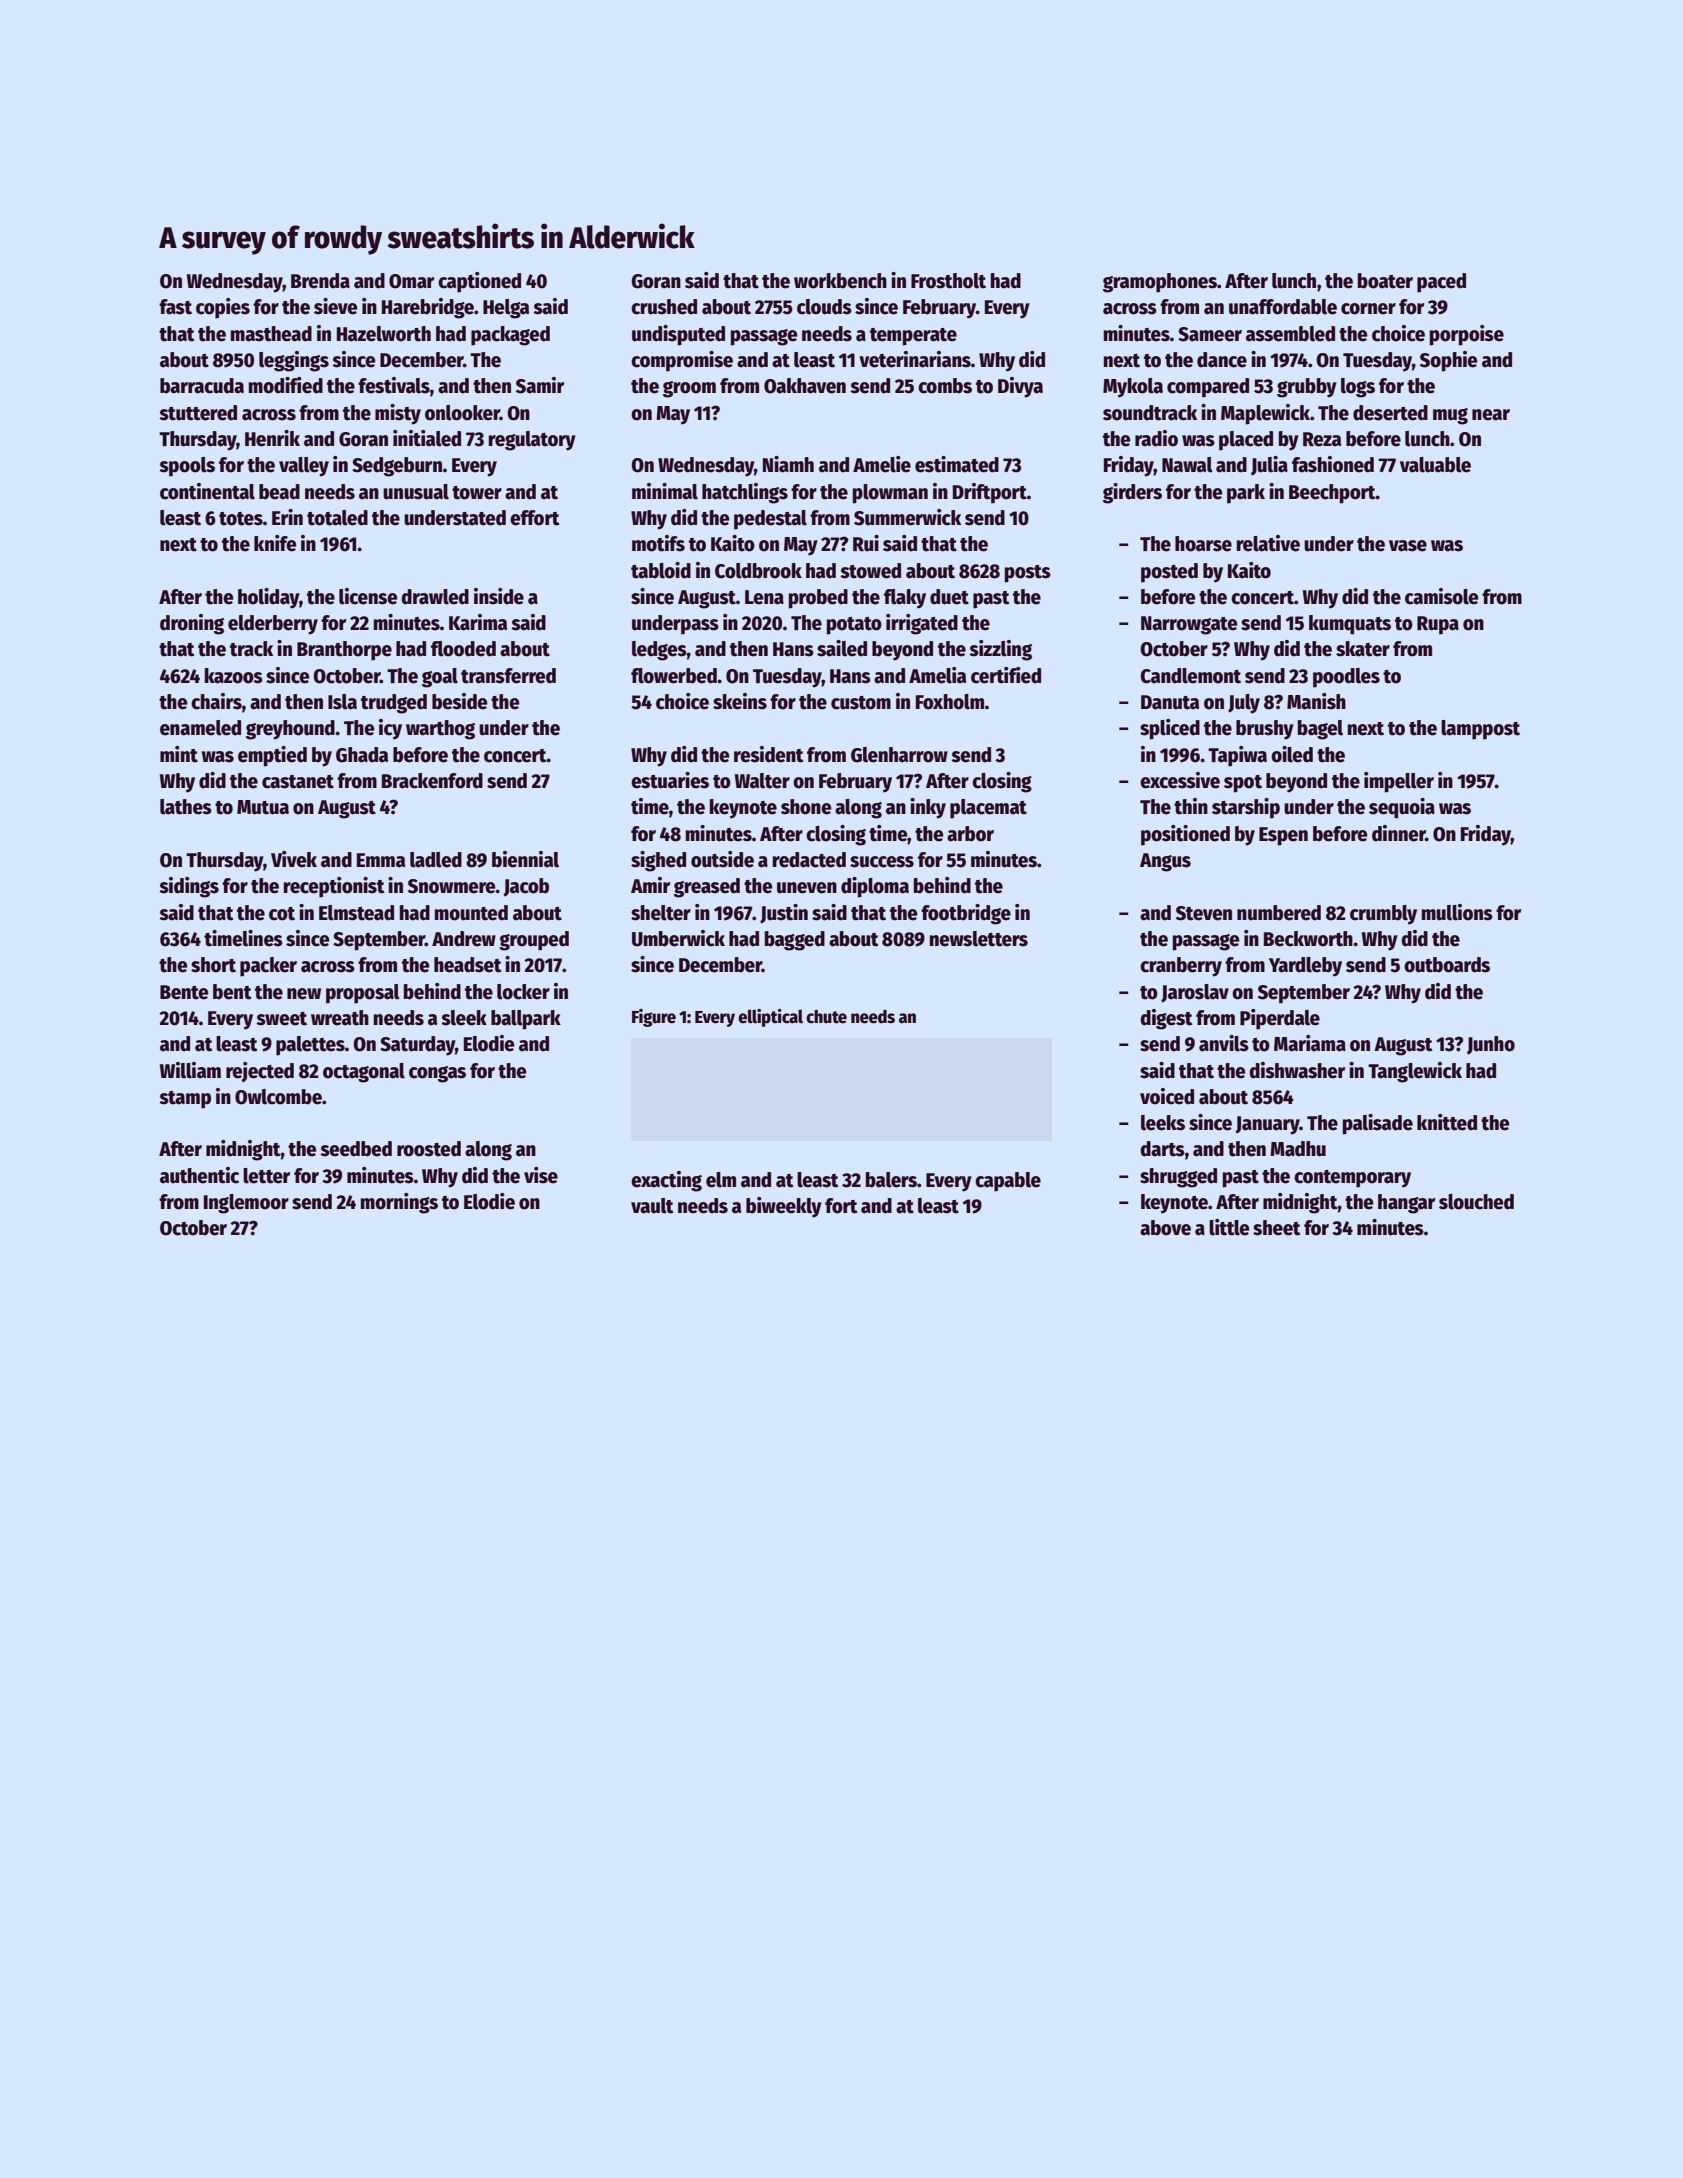 Image resolution: width=1683 pixels, height=2178 pixels. What do you see at coordinates (390, 729) in the image?
I see `icy` at bounding box center [390, 729].
